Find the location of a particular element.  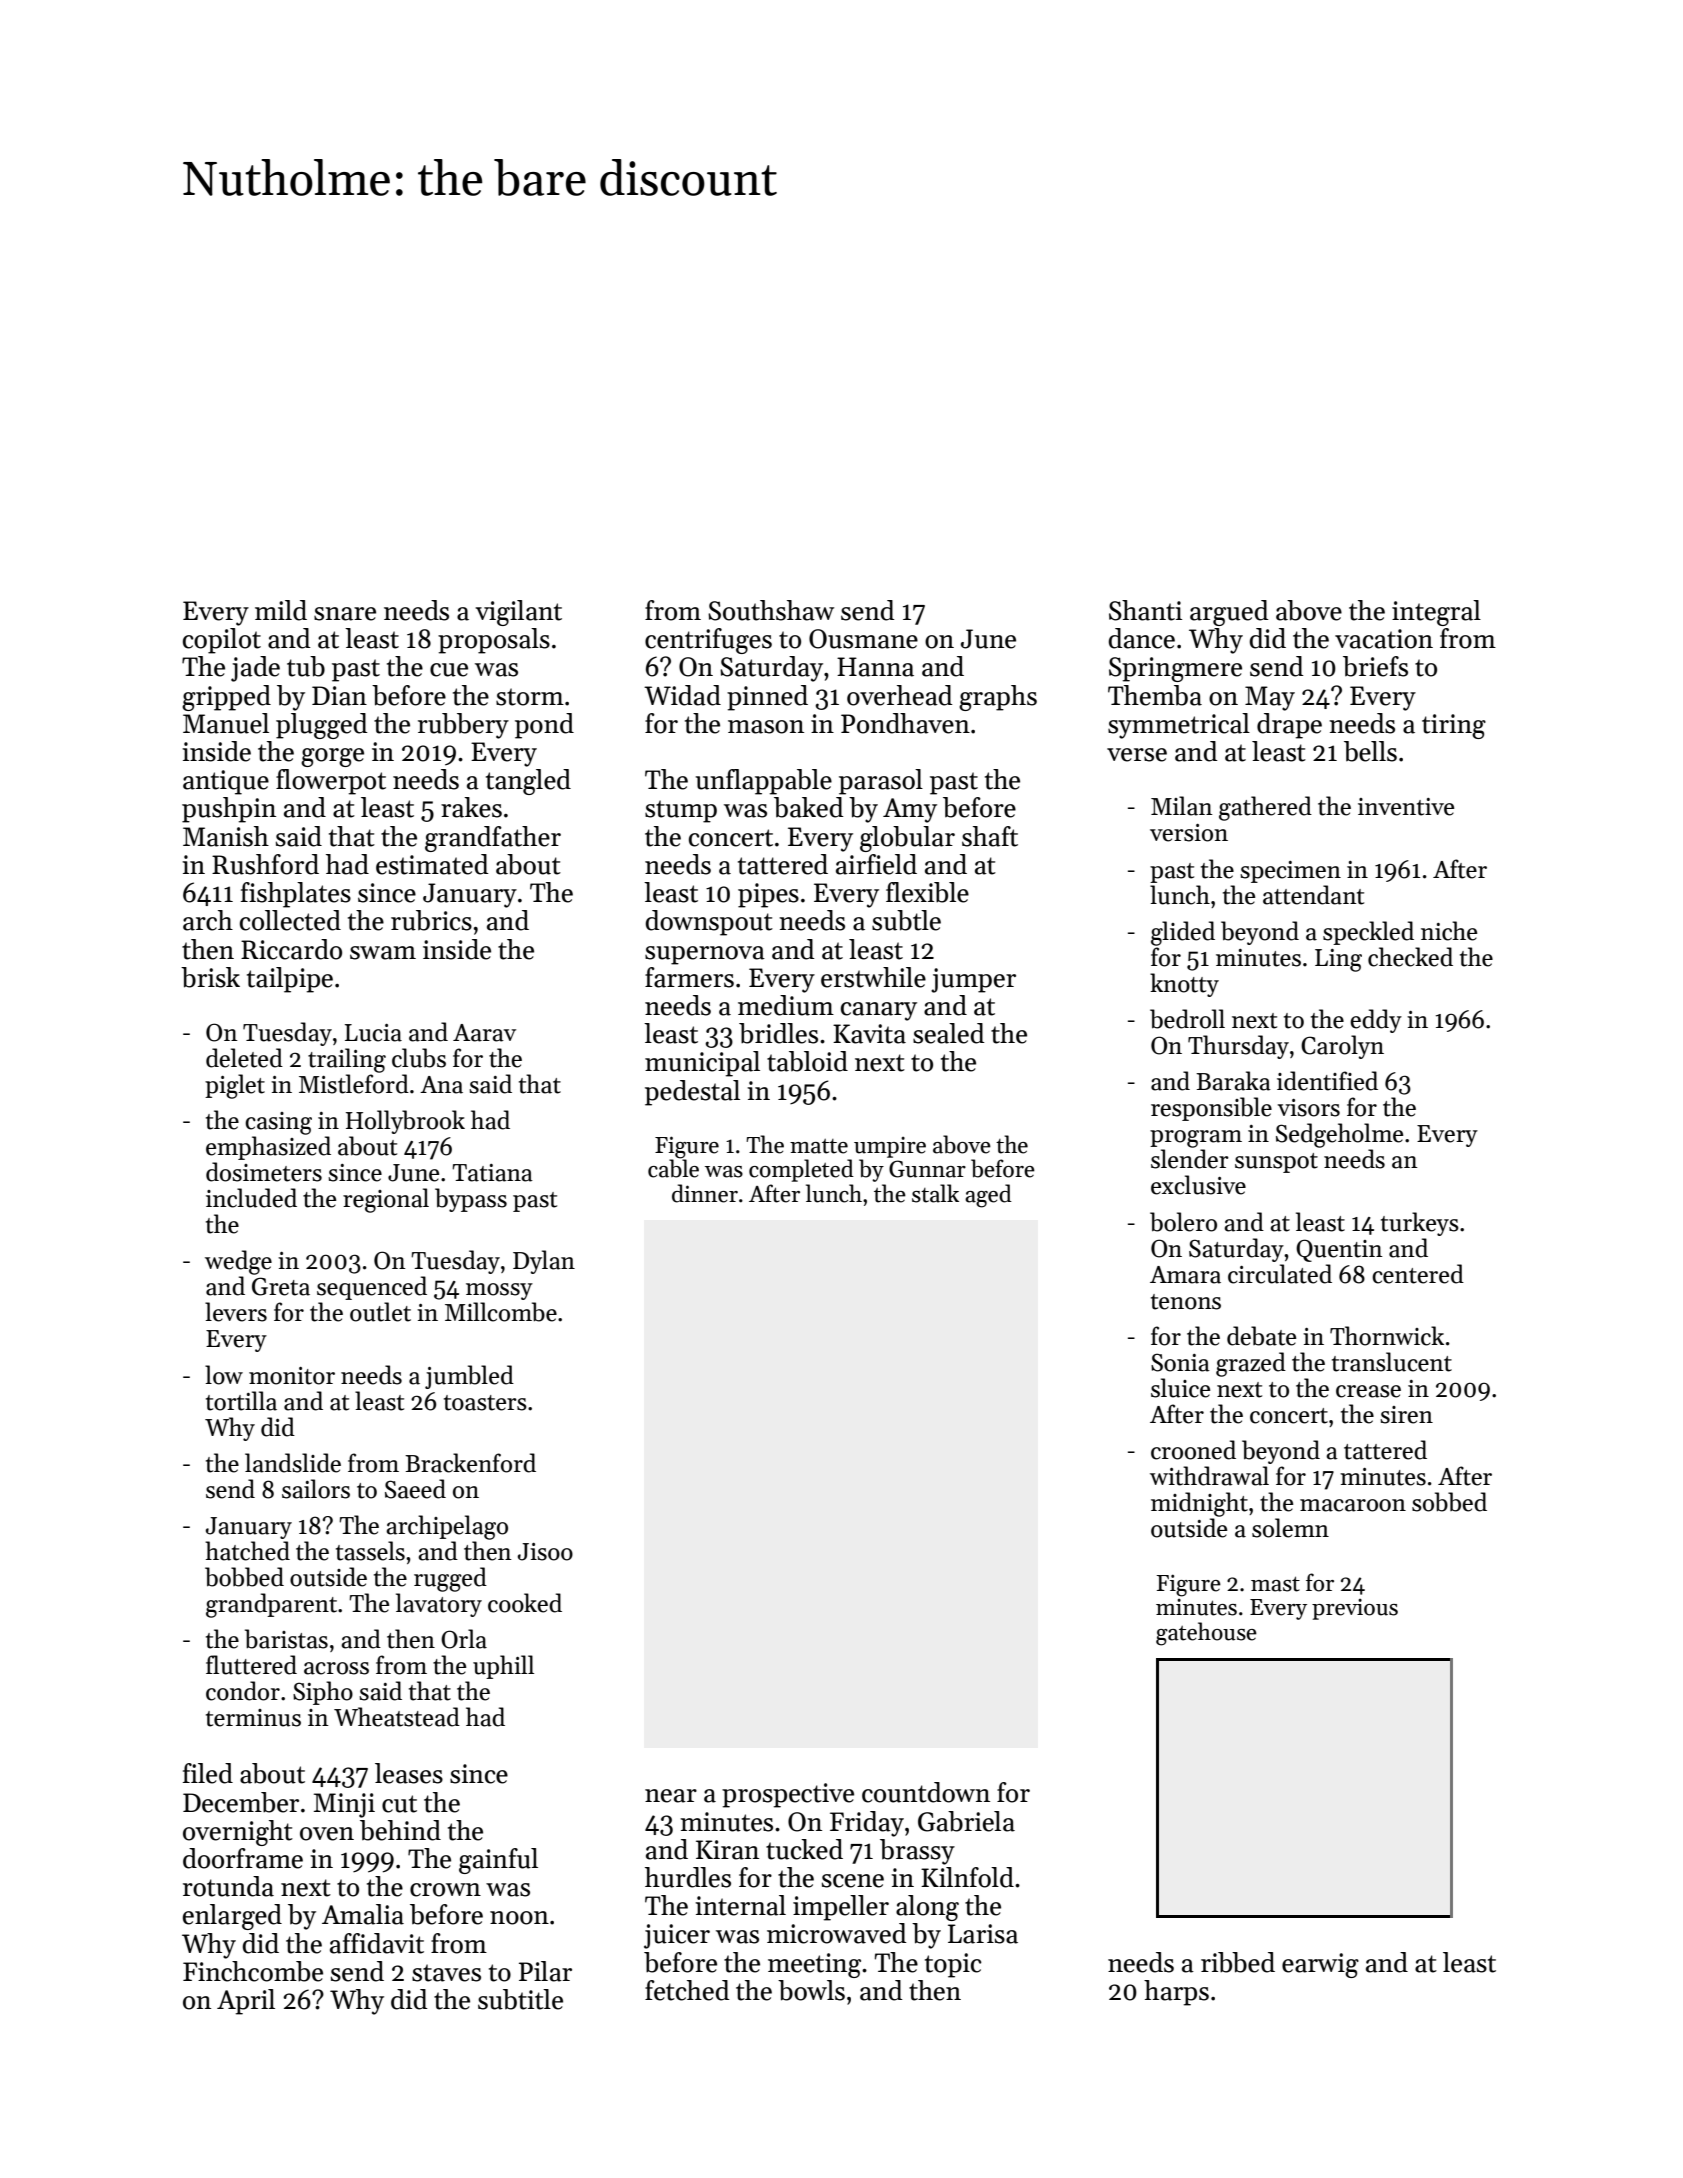

previous is located at coordinates (1355, 1609).
